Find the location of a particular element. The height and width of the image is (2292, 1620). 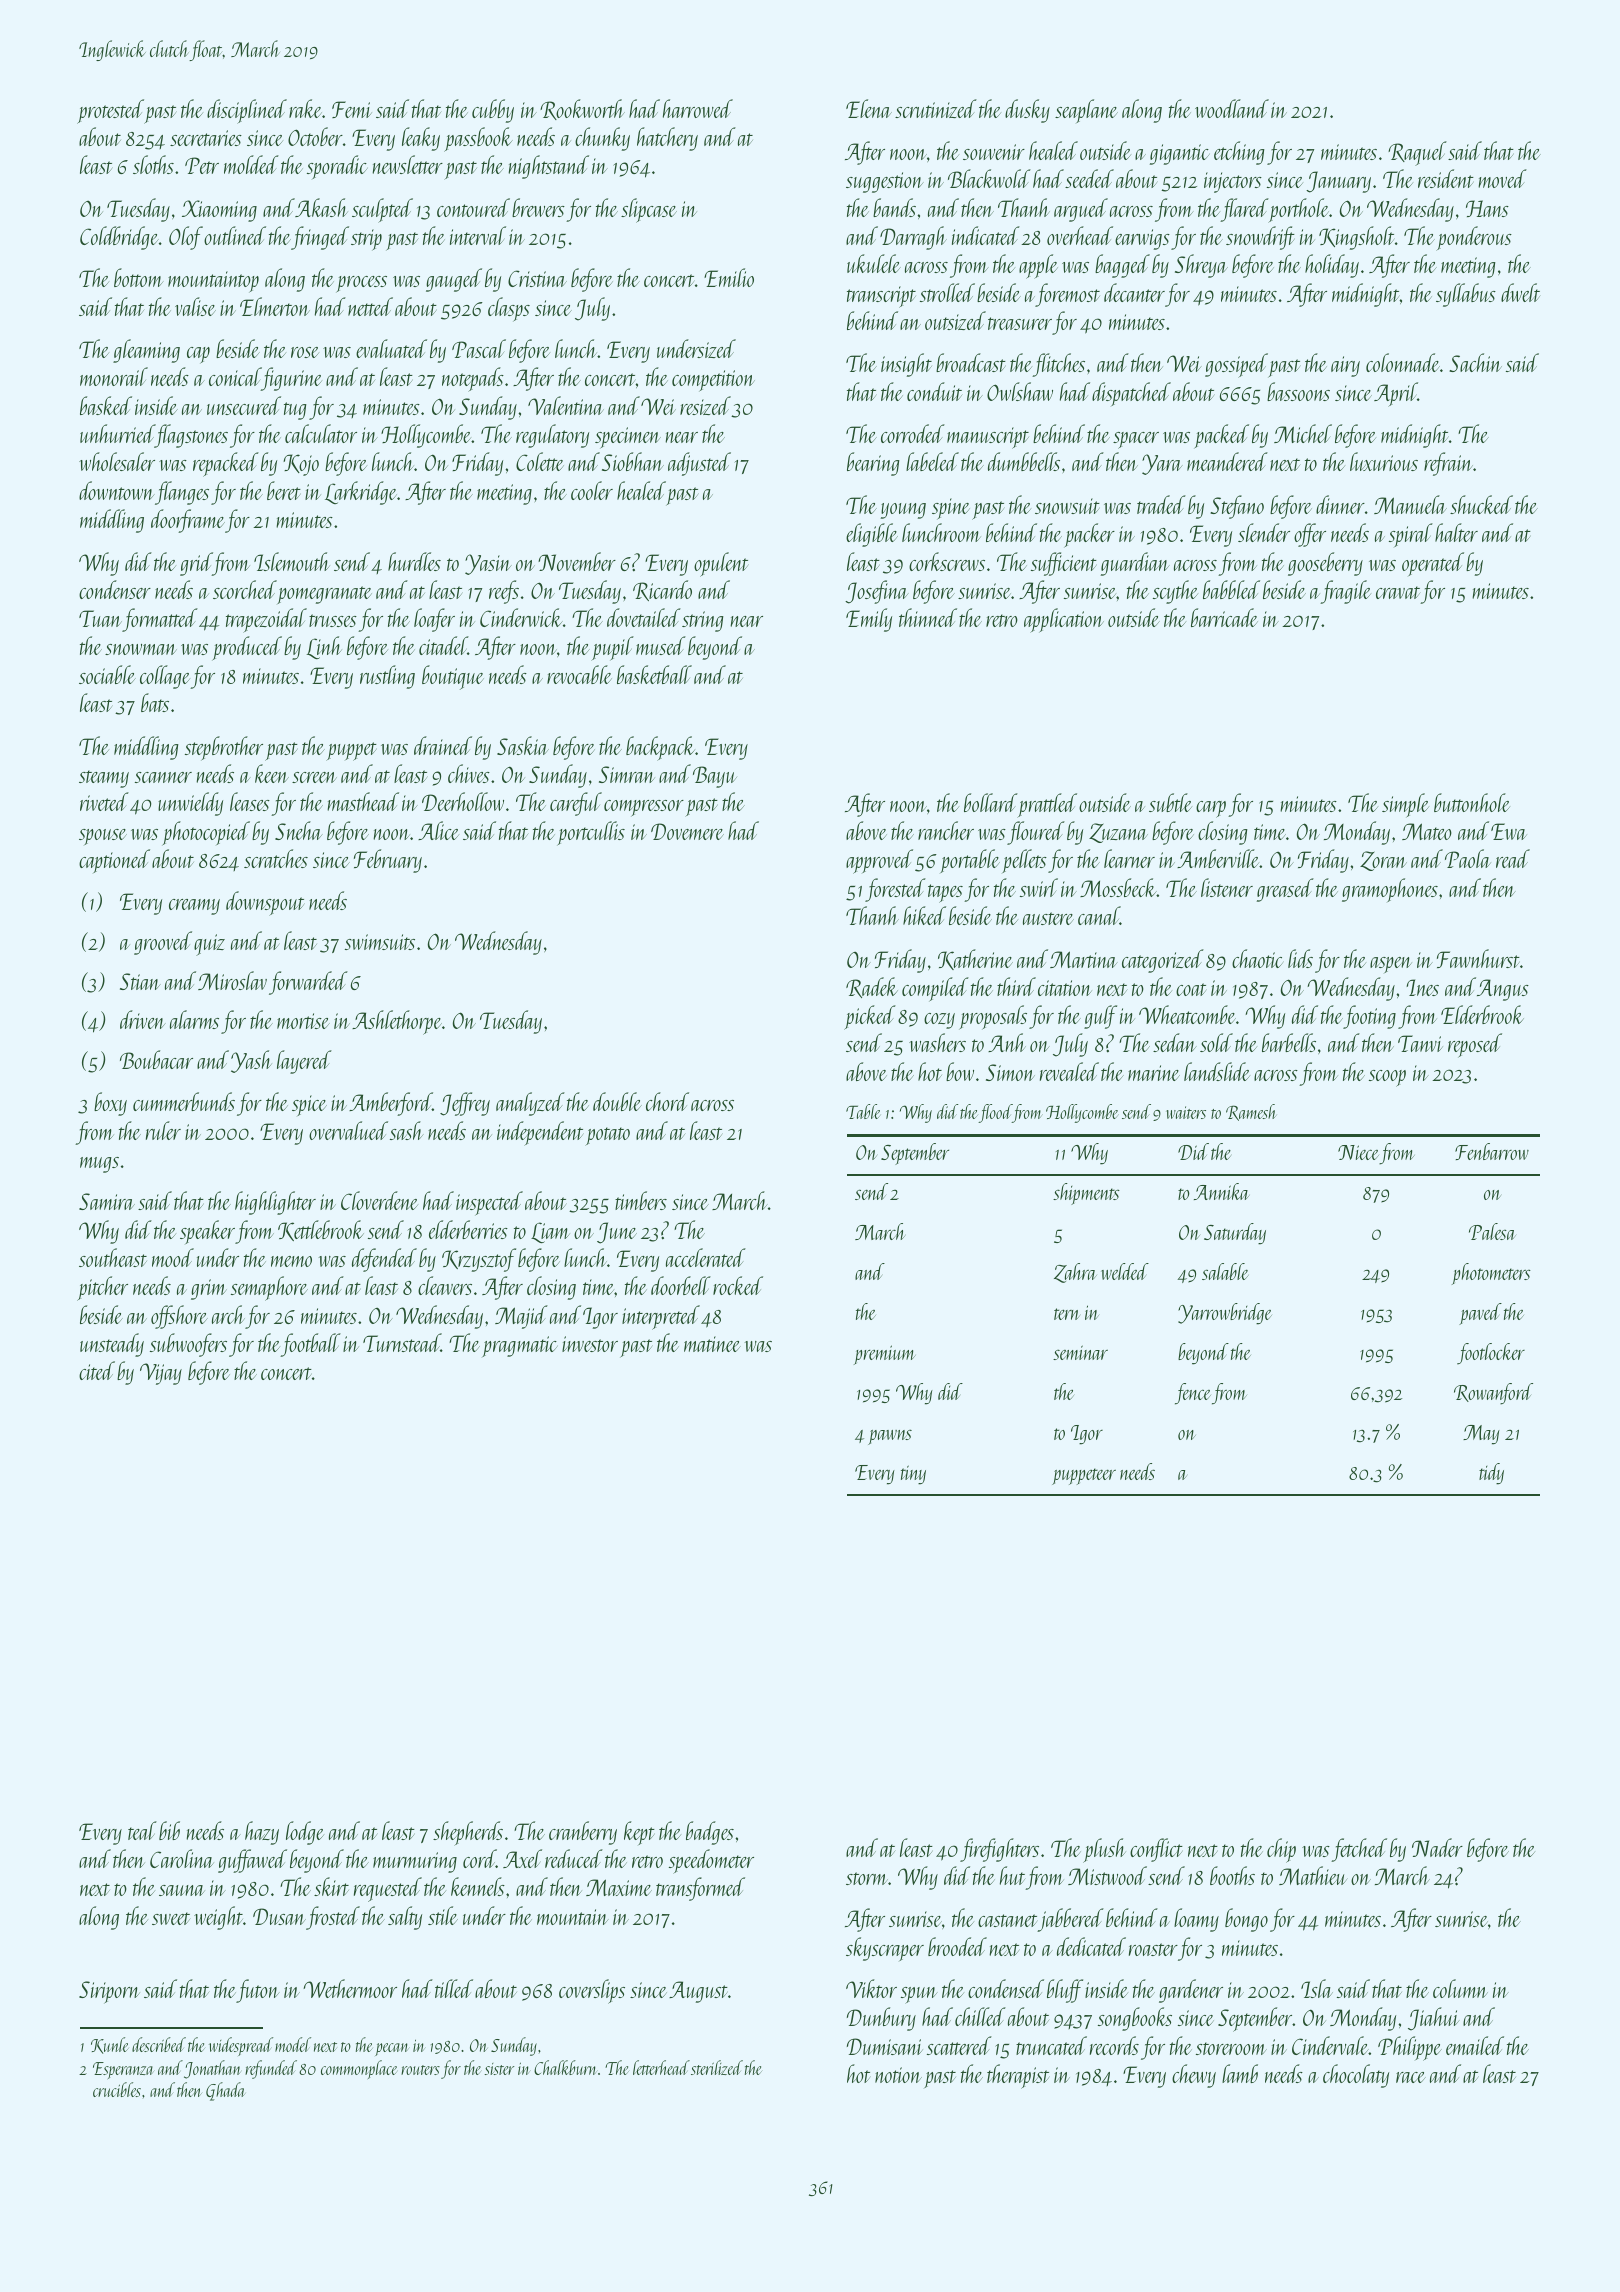

Ghada is located at coordinates (225, 2091).
